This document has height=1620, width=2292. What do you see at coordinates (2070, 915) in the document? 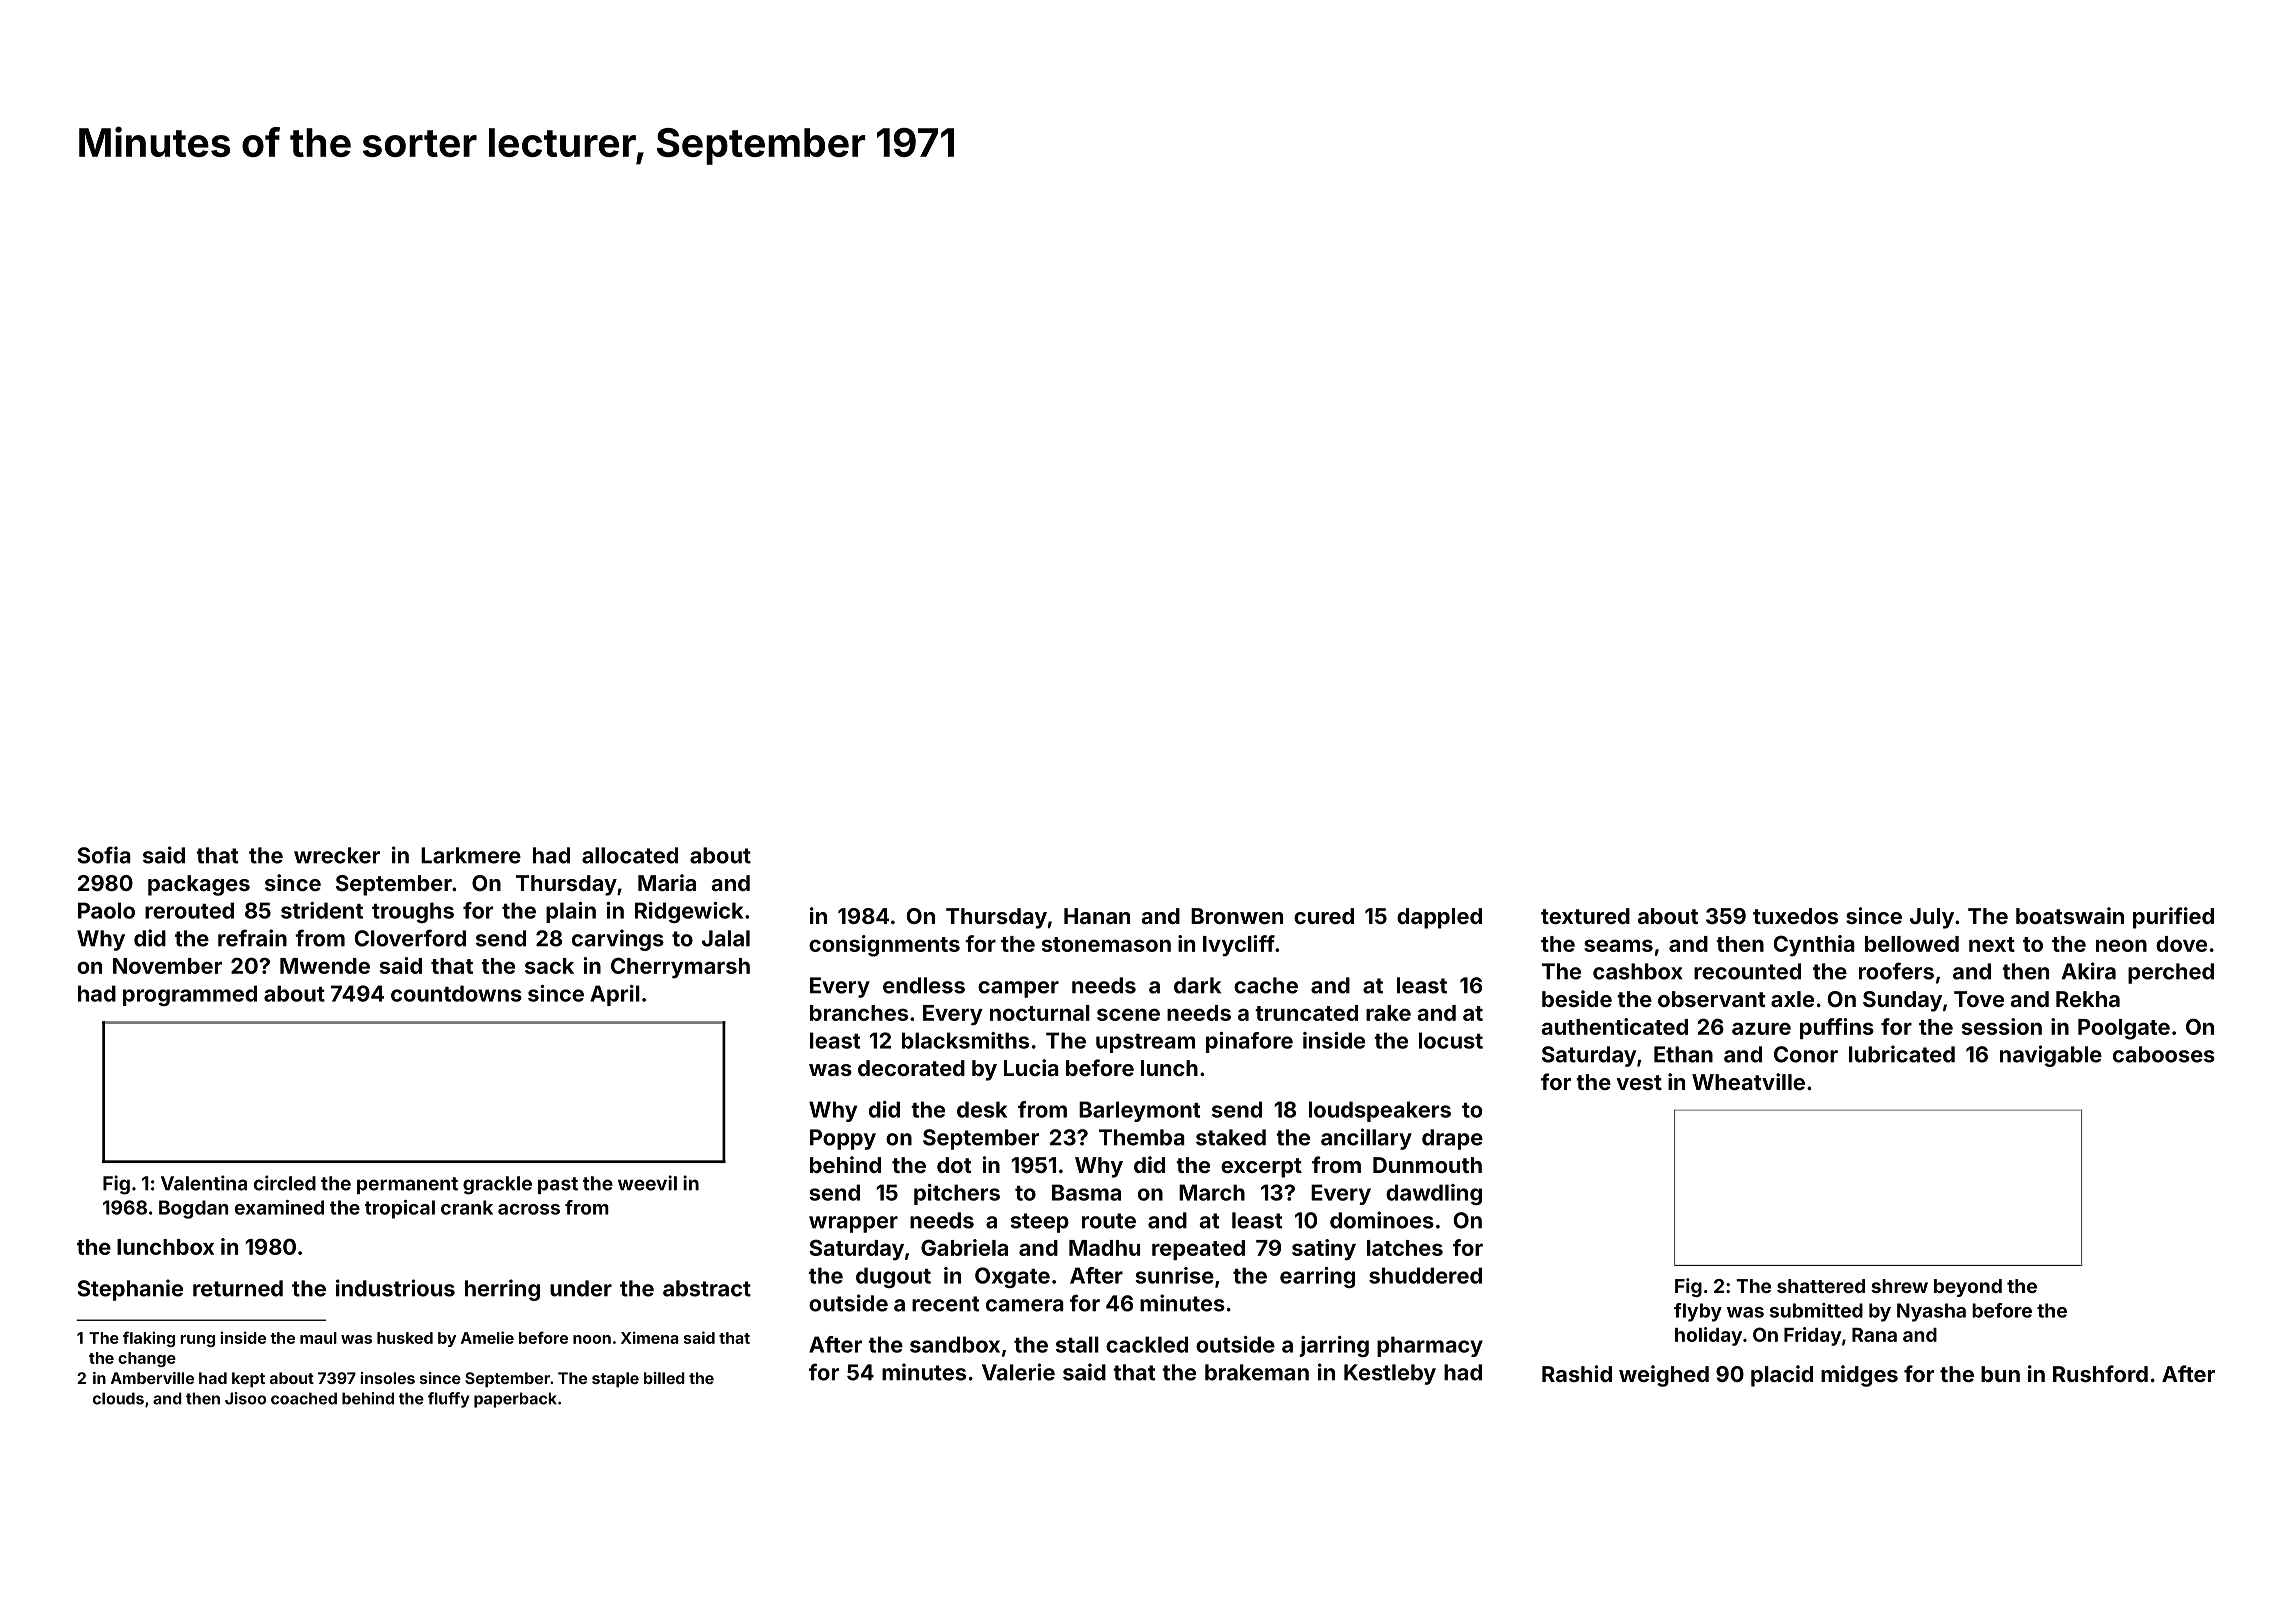
I see `boatswain` at bounding box center [2070, 915].
